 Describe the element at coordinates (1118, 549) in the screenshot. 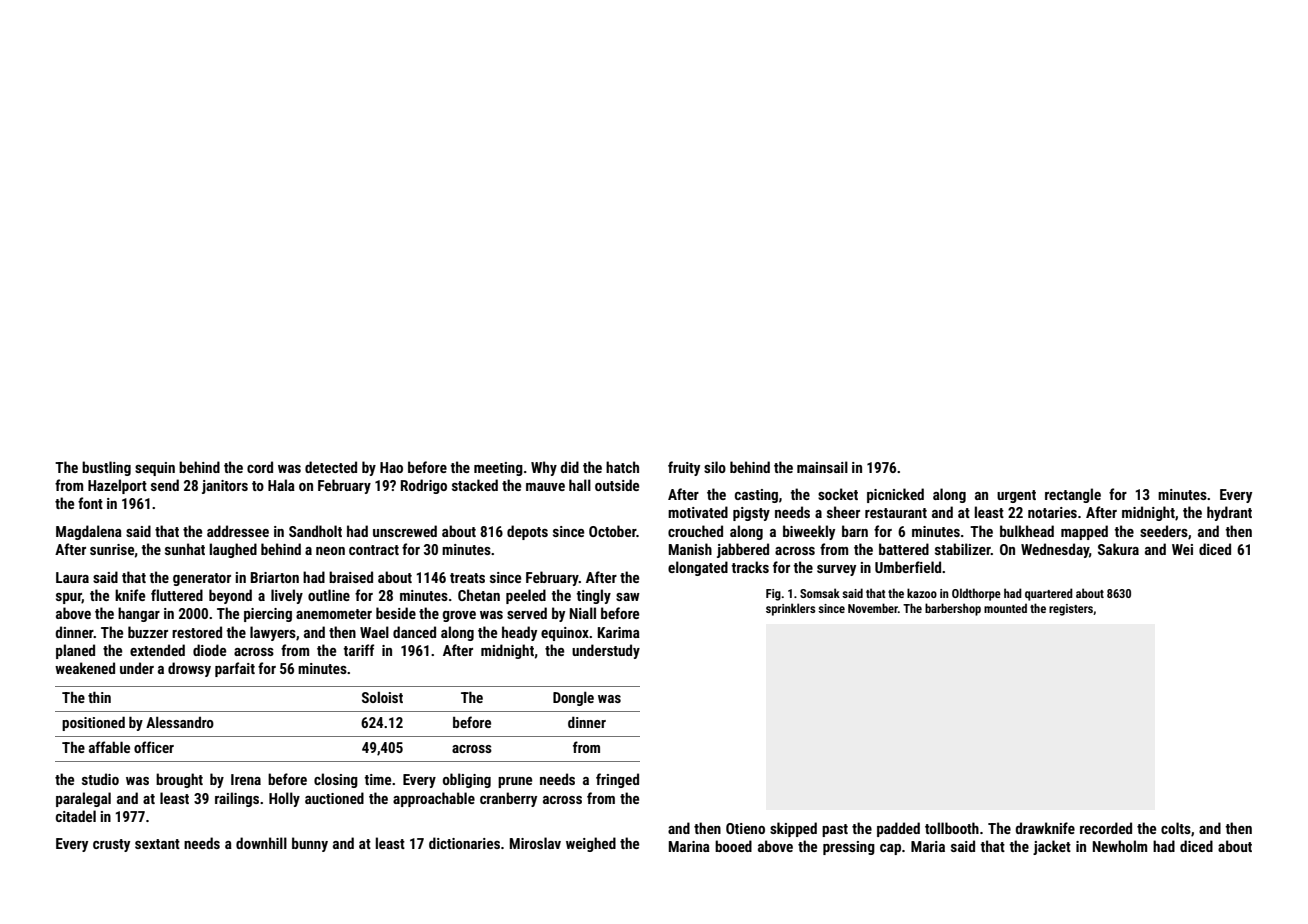

I see `Sakura` at that location.
